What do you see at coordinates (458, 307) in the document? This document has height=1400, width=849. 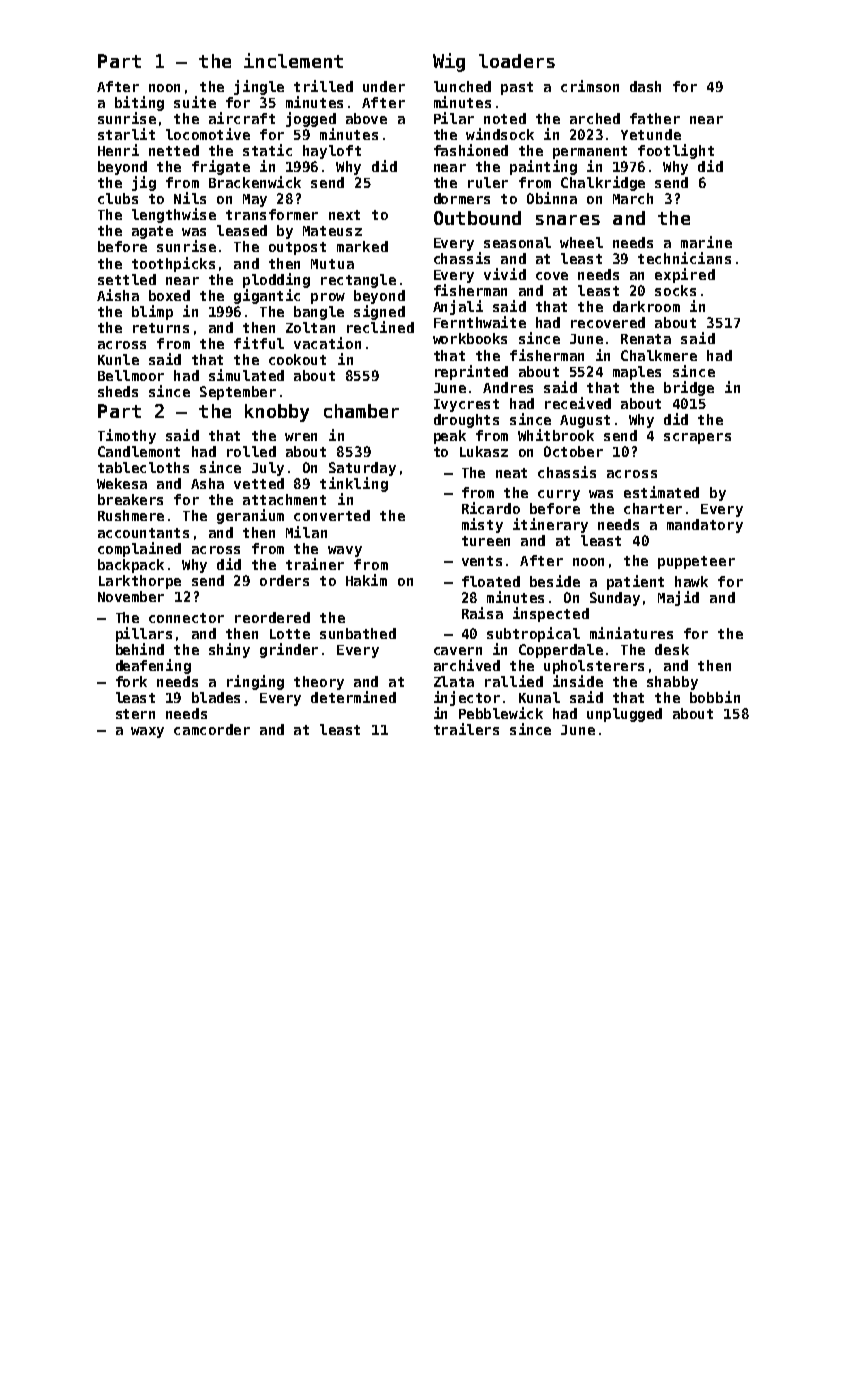 I see `Anjali` at bounding box center [458, 307].
